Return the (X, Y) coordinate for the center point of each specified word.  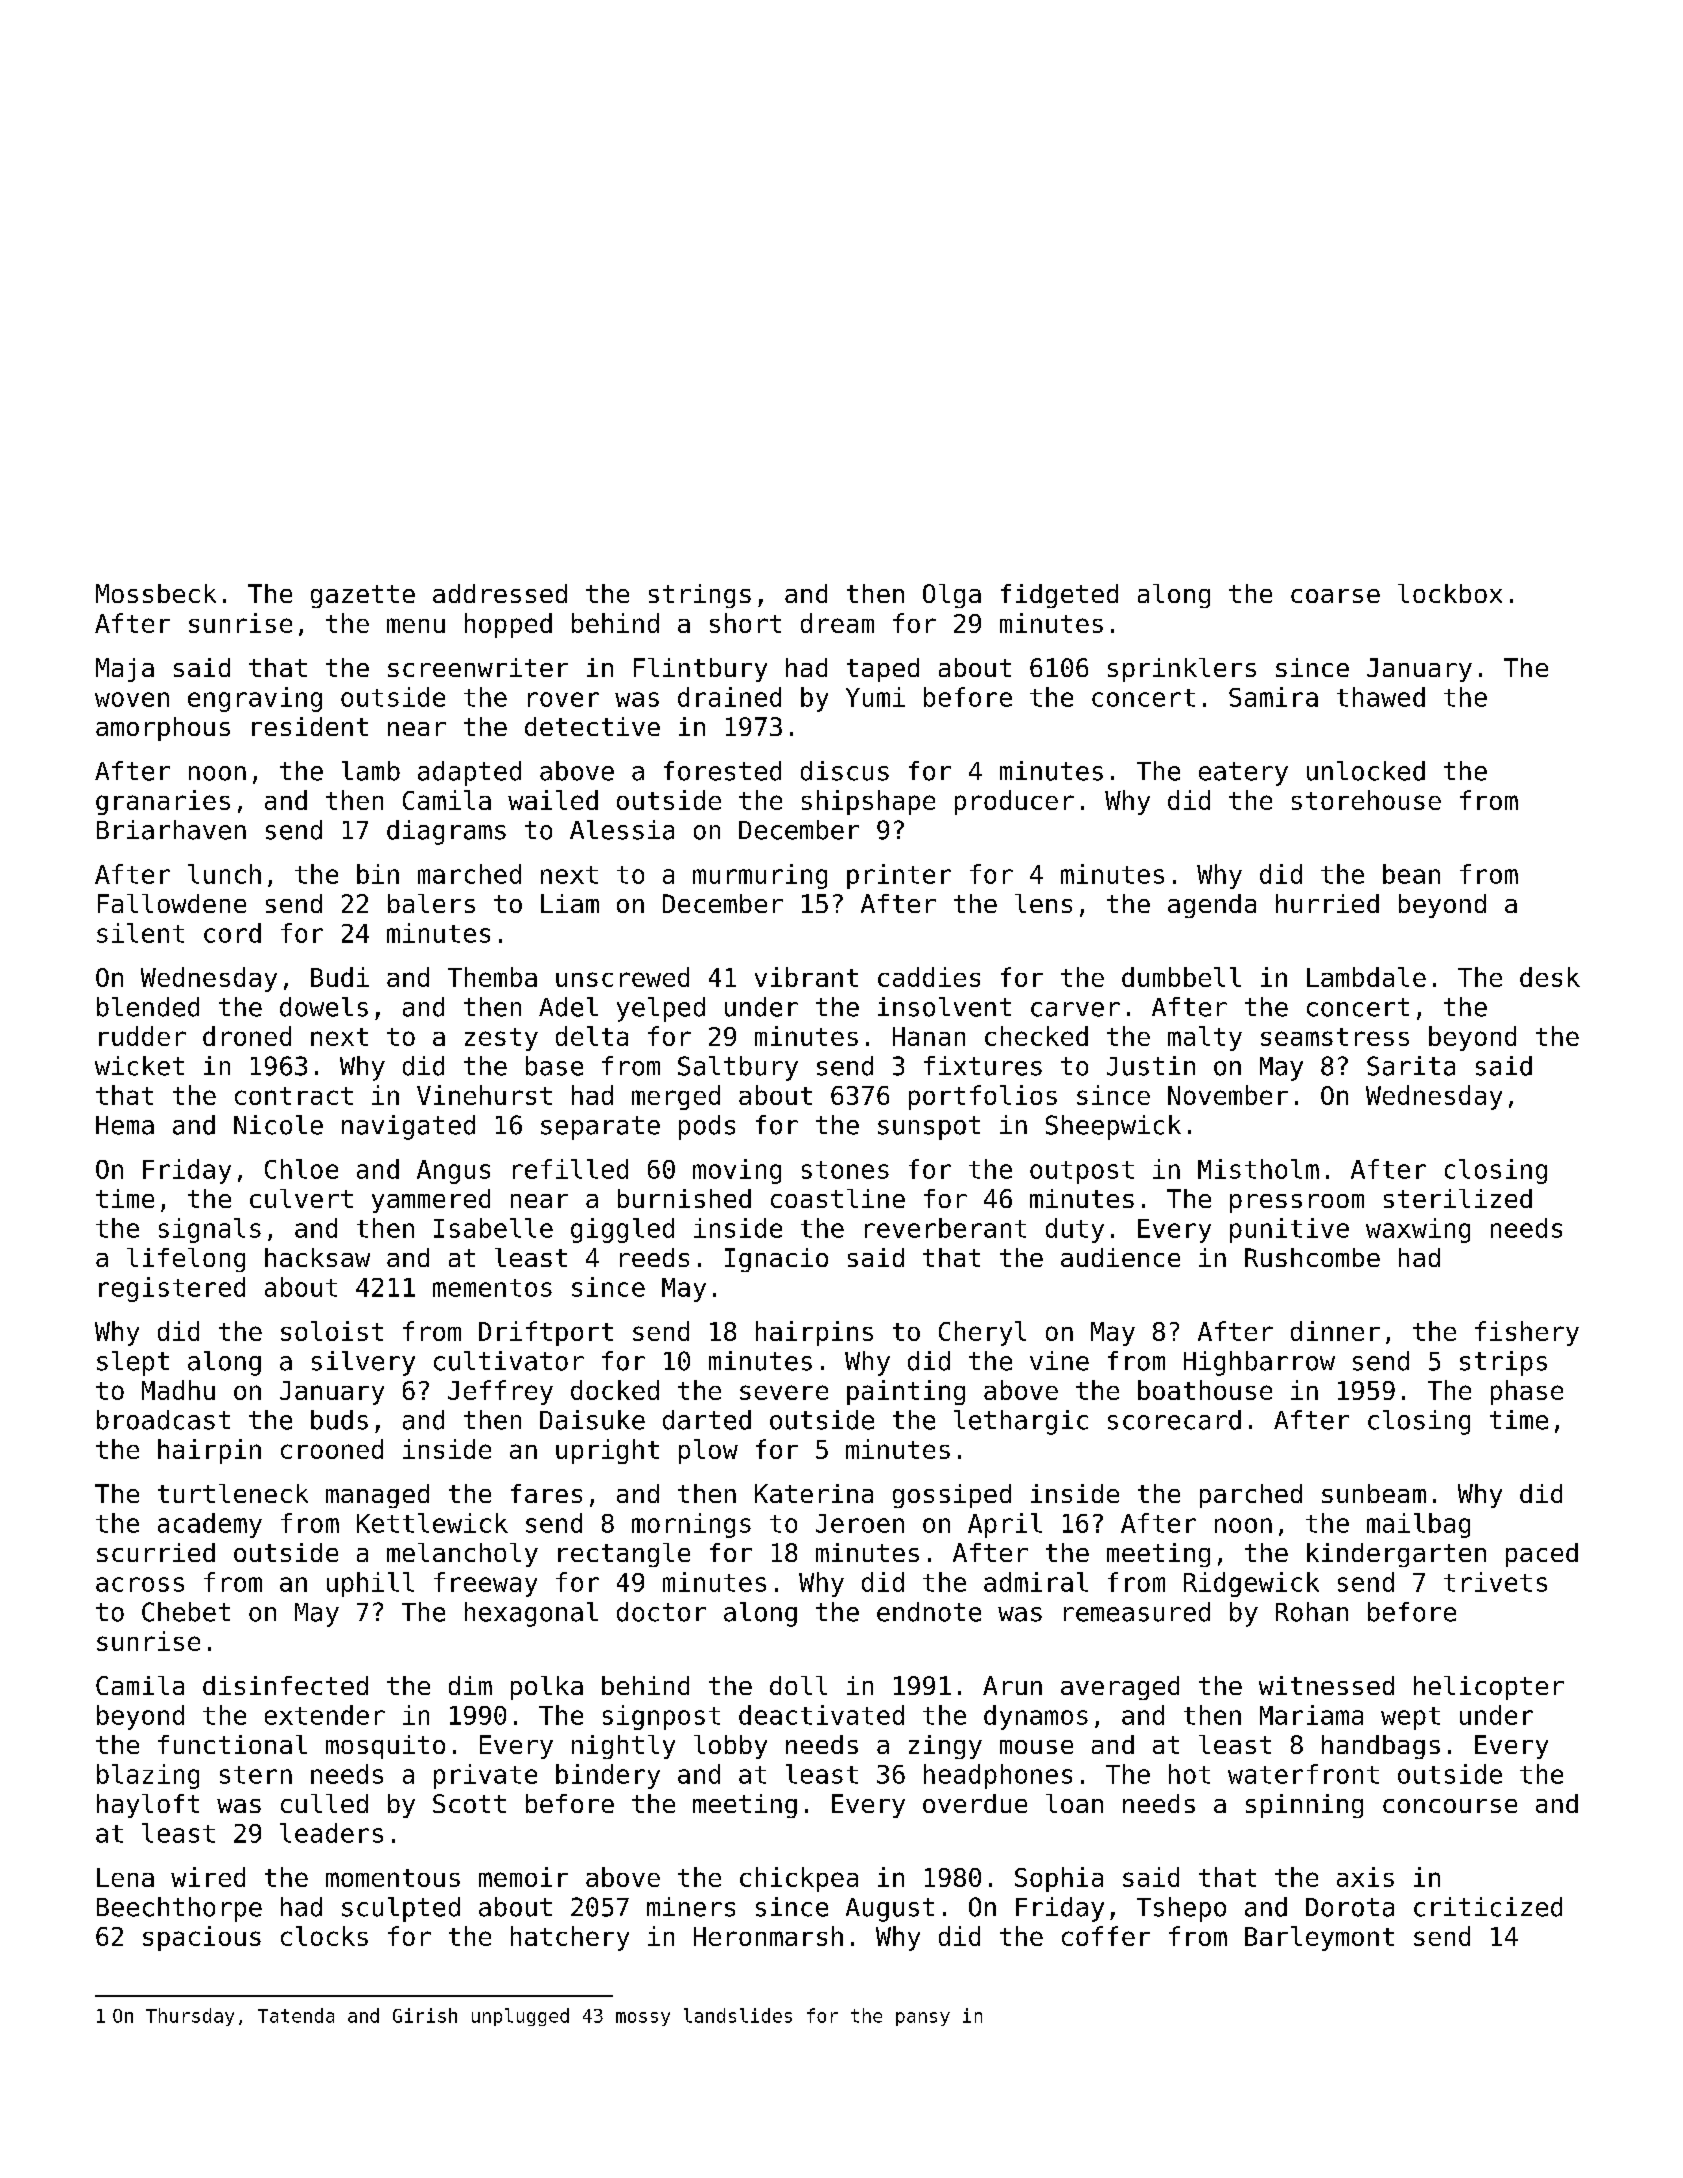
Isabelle (493, 1228)
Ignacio (776, 1260)
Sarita (1411, 1066)
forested (722, 771)
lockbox (1450, 593)
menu (416, 625)
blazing (148, 1776)
